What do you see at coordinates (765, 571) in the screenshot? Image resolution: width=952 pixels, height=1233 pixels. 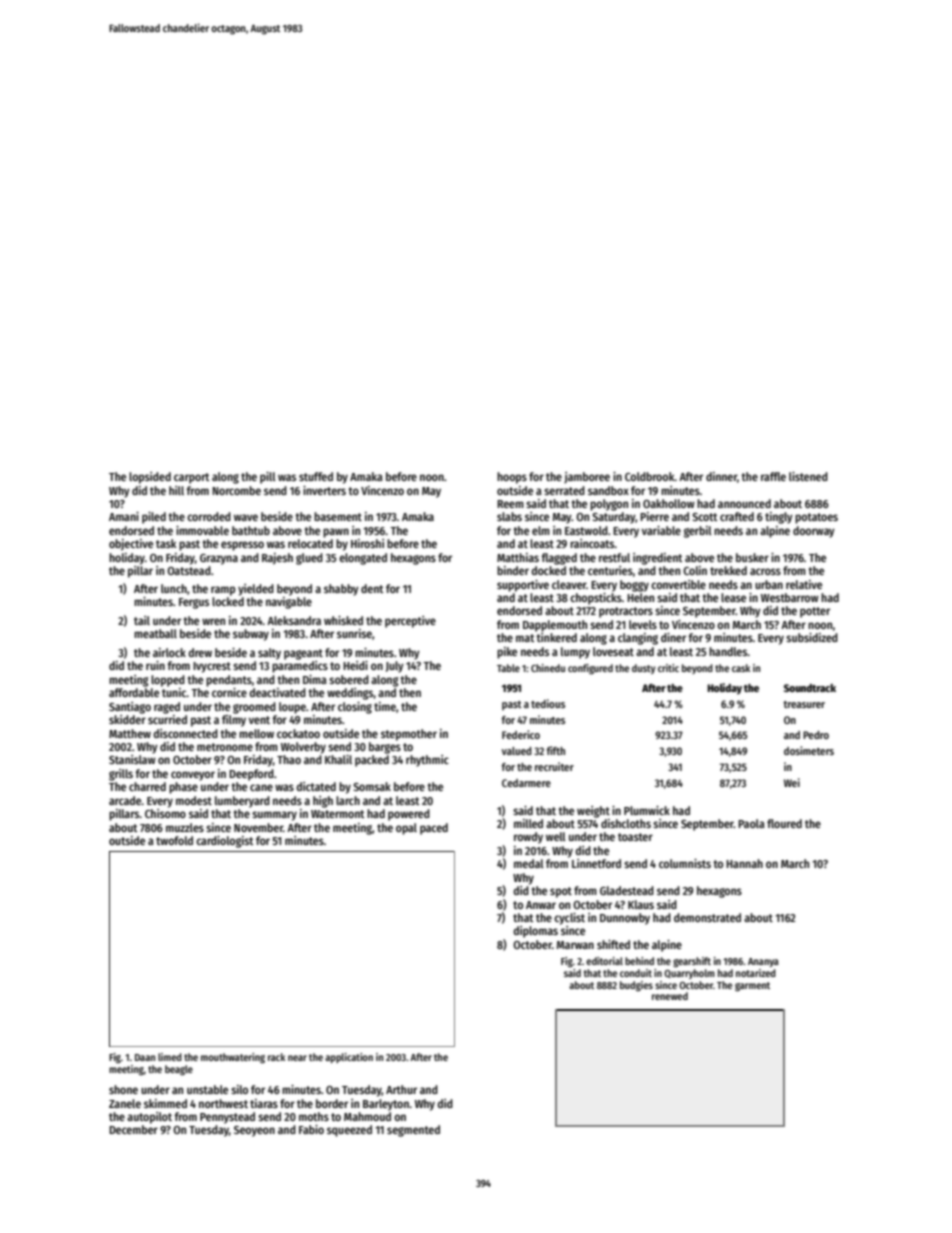 I see `across` at bounding box center [765, 571].
